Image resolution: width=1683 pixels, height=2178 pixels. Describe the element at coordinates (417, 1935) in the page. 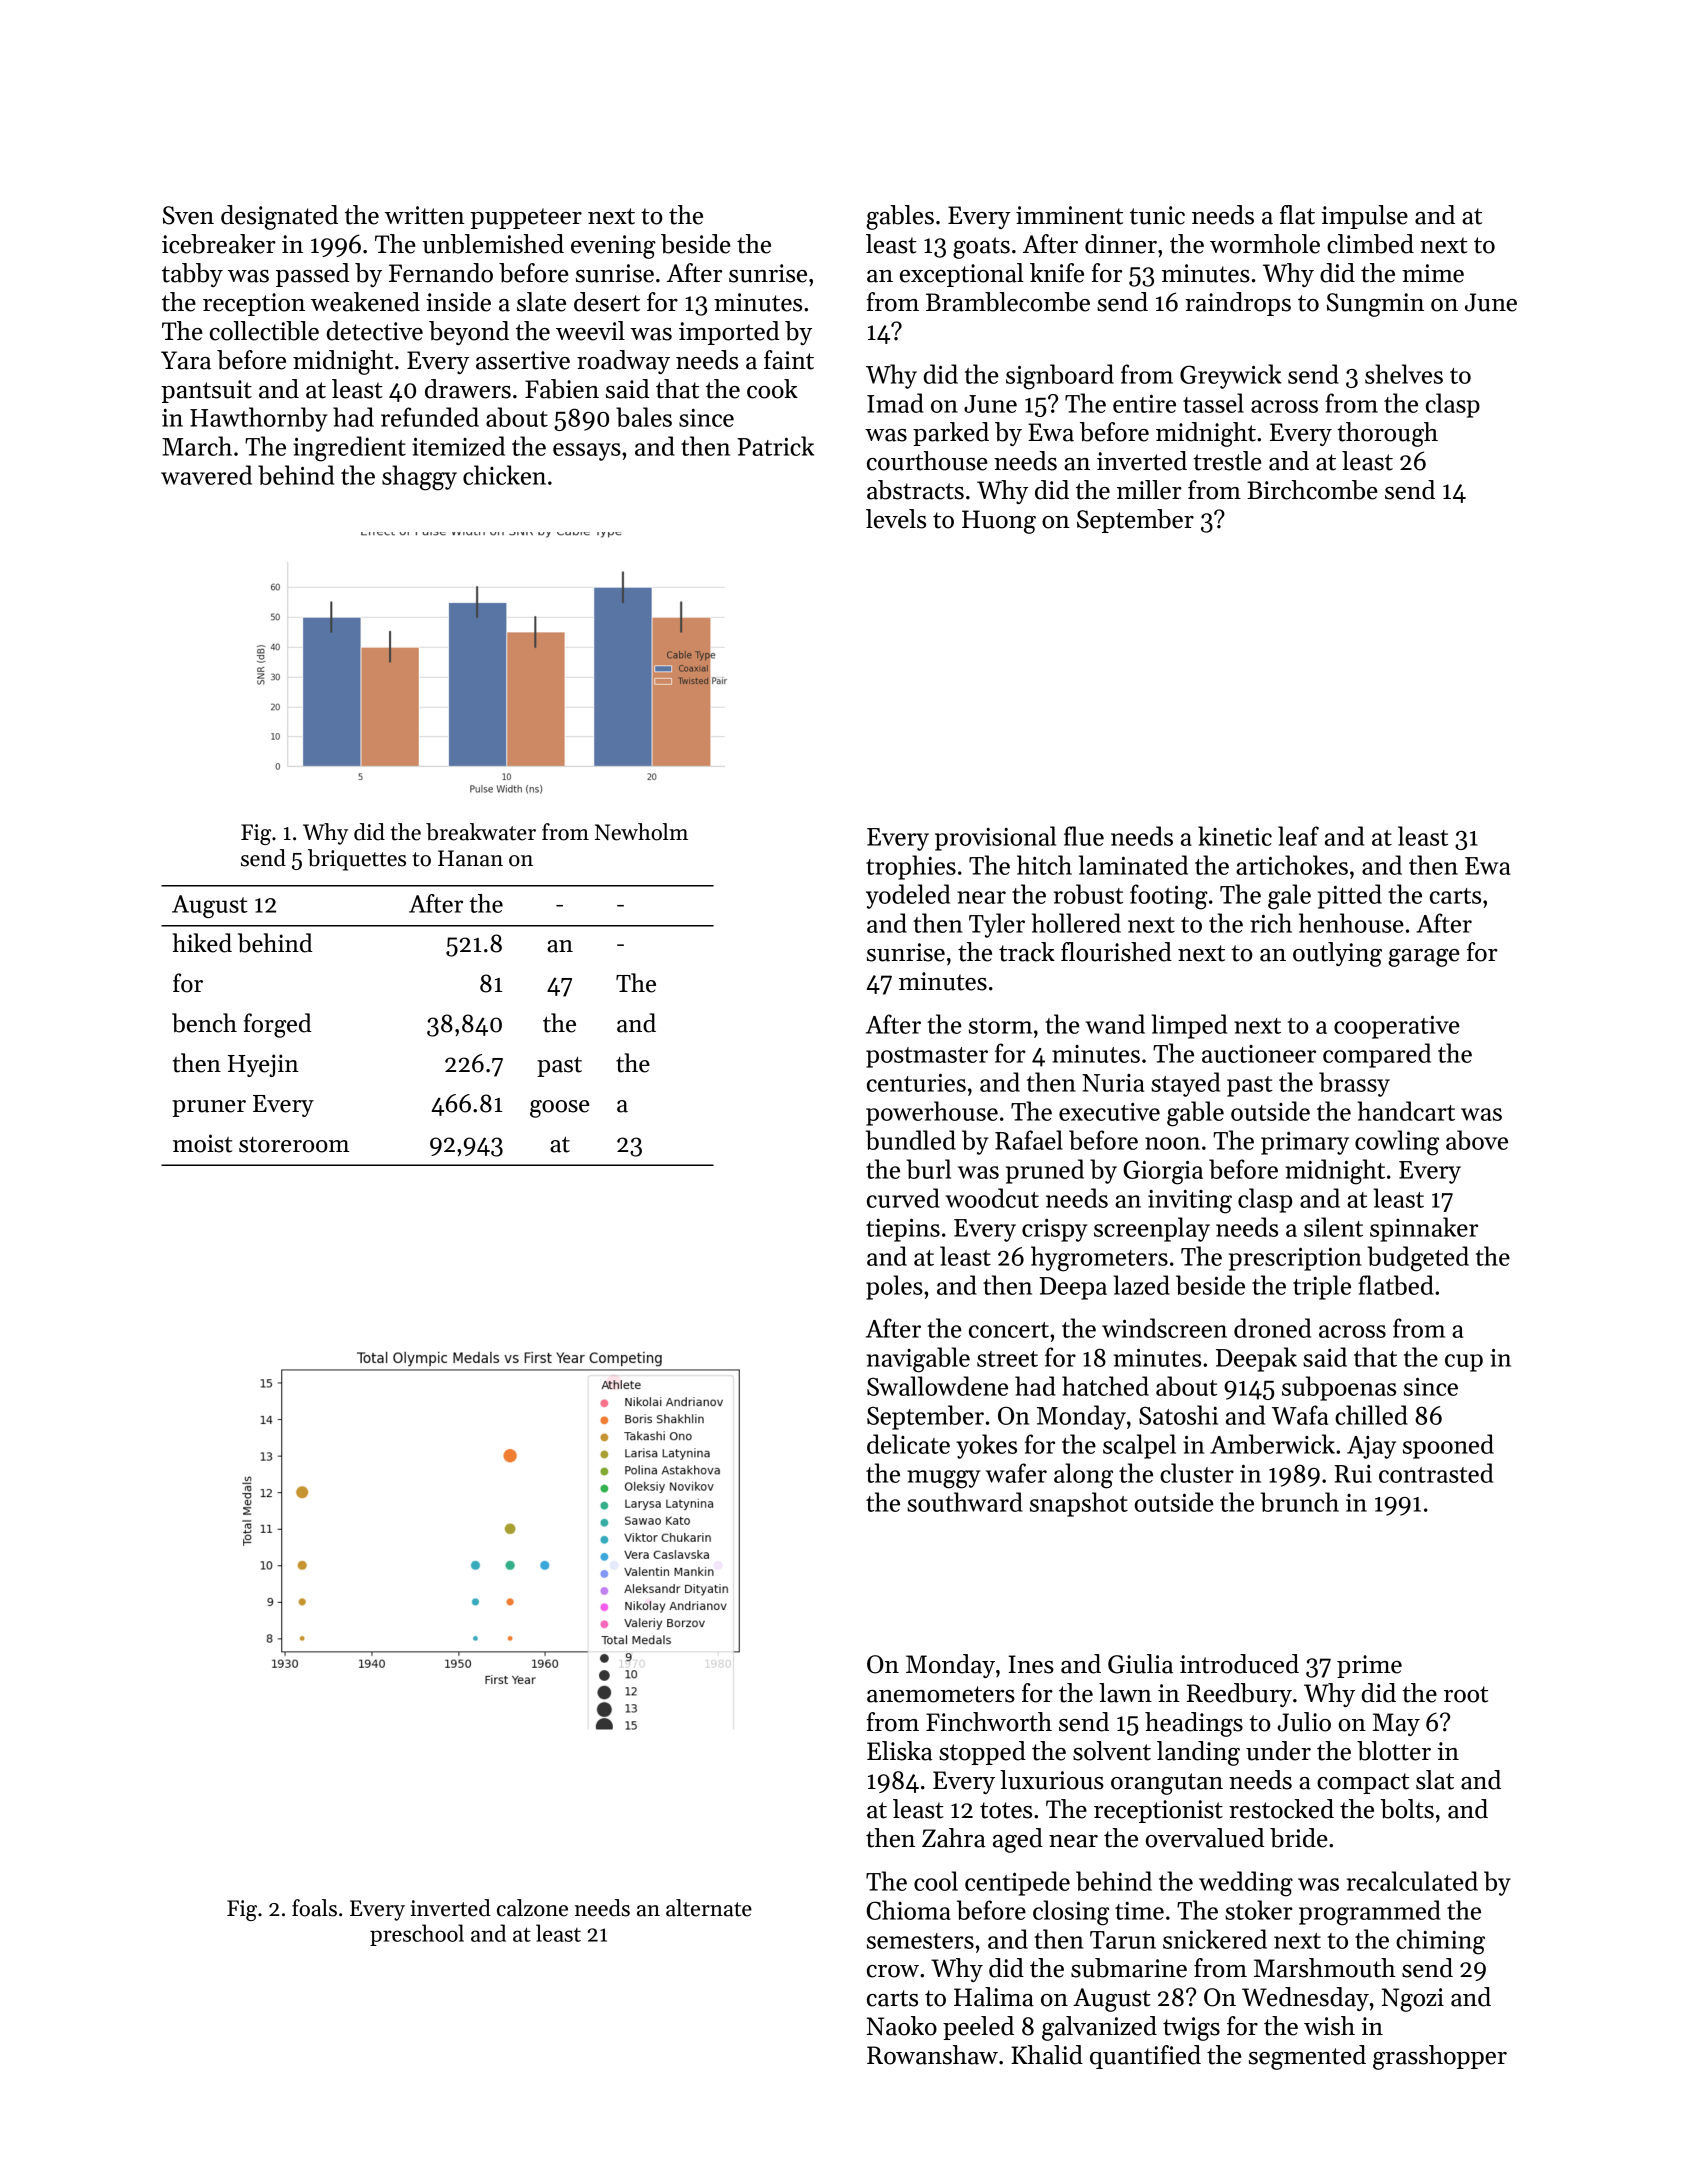

I see `preschool` at that location.
